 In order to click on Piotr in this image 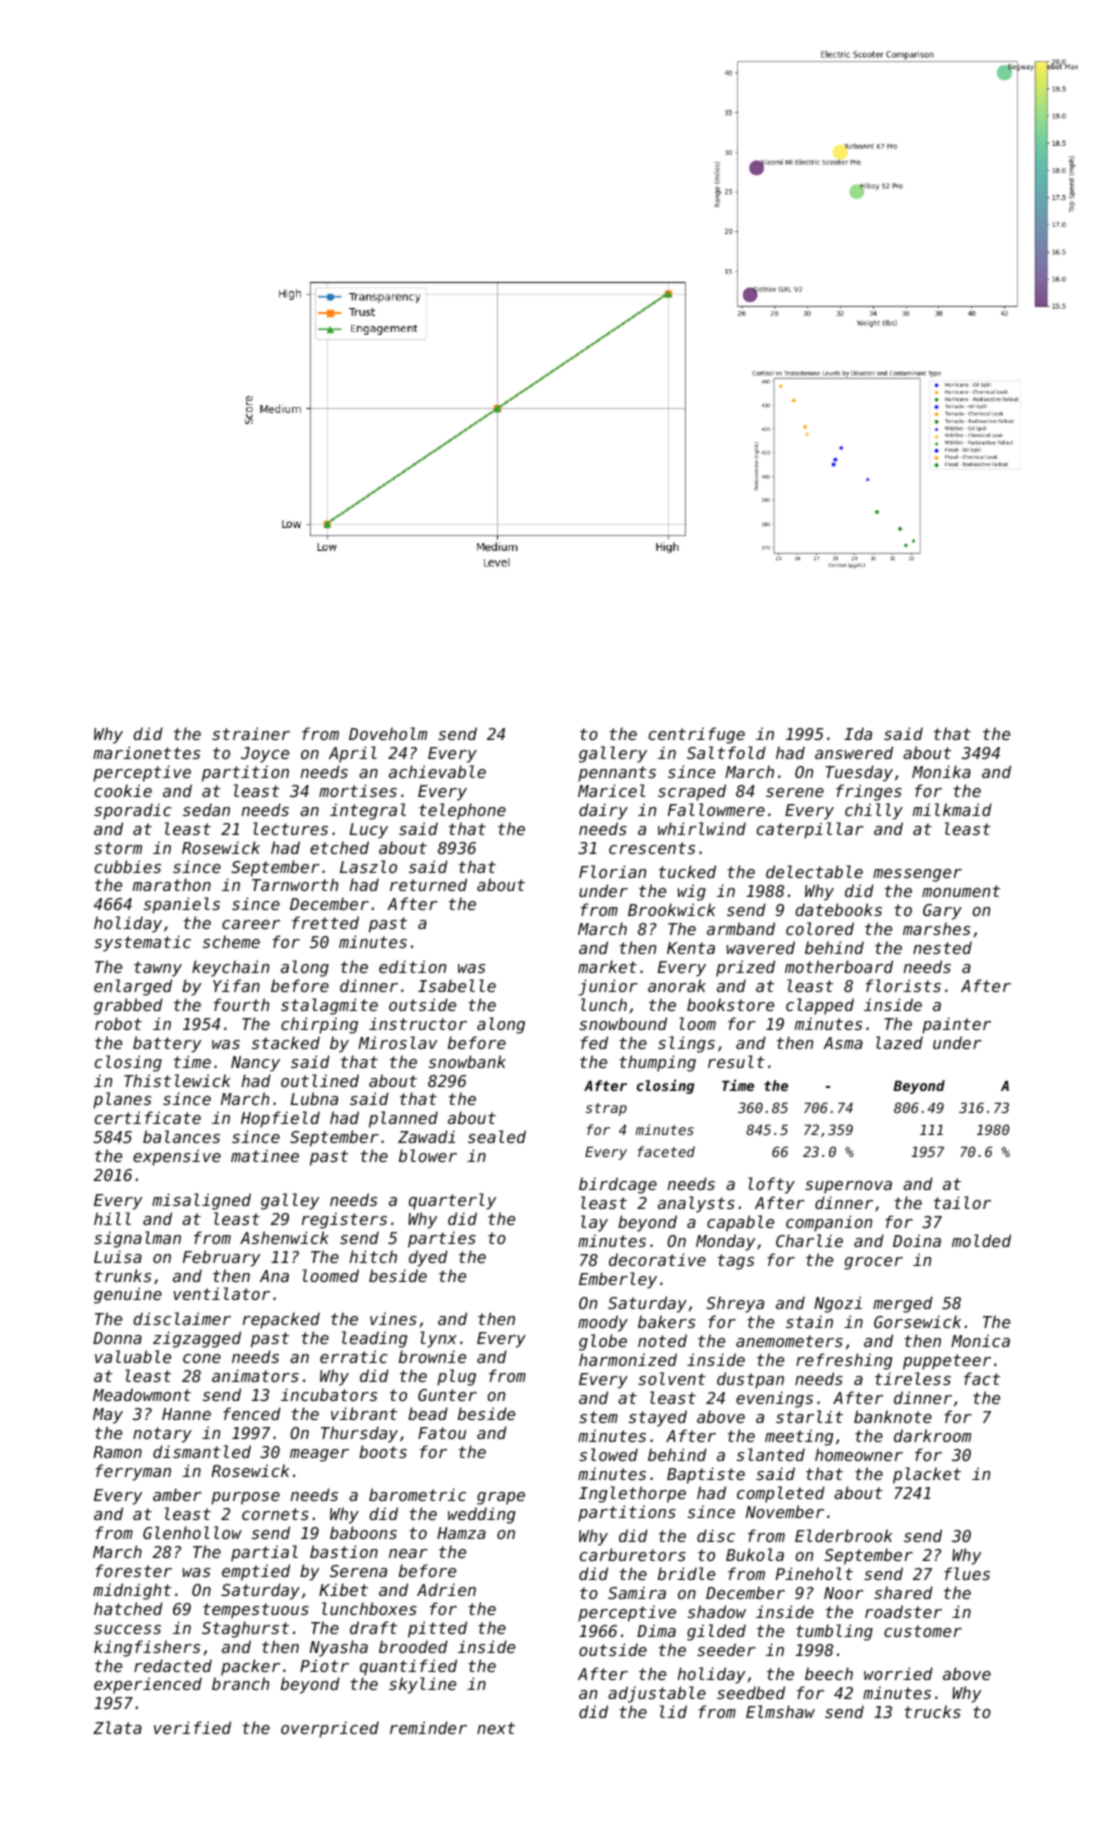, I will do `click(324, 1665)`.
